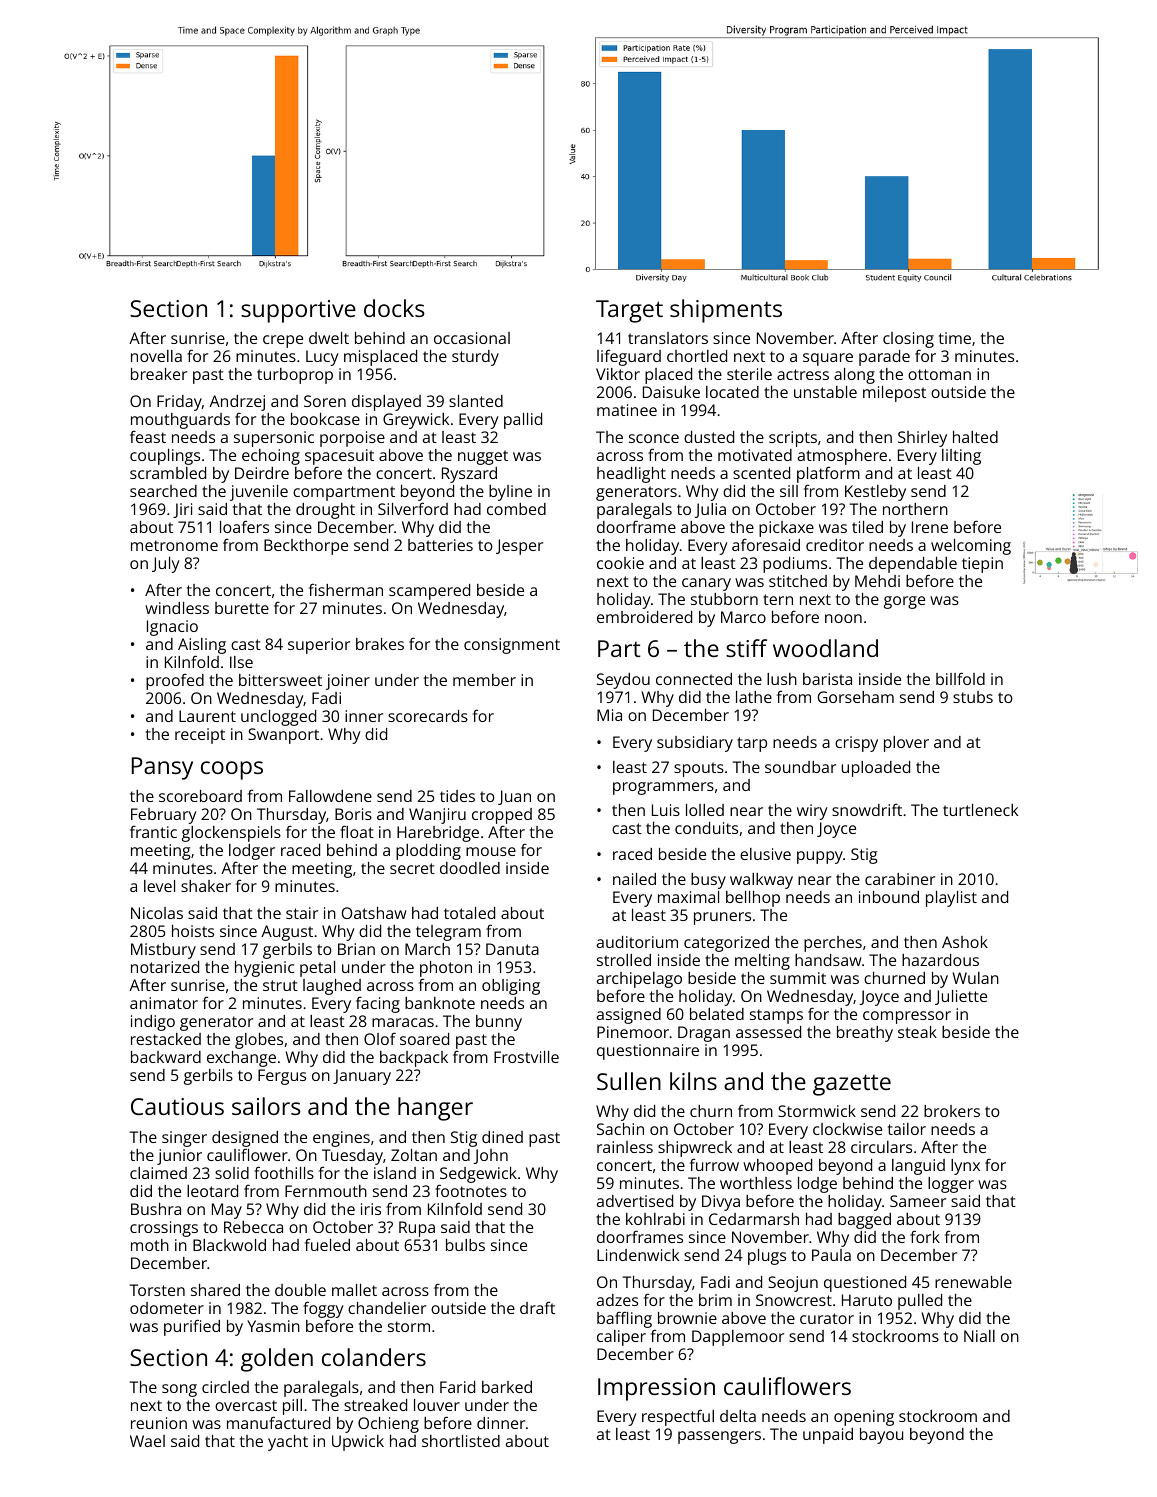  What do you see at coordinates (635, 1201) in the document?
I see `advertised` at bounding box center [635, 1201].
